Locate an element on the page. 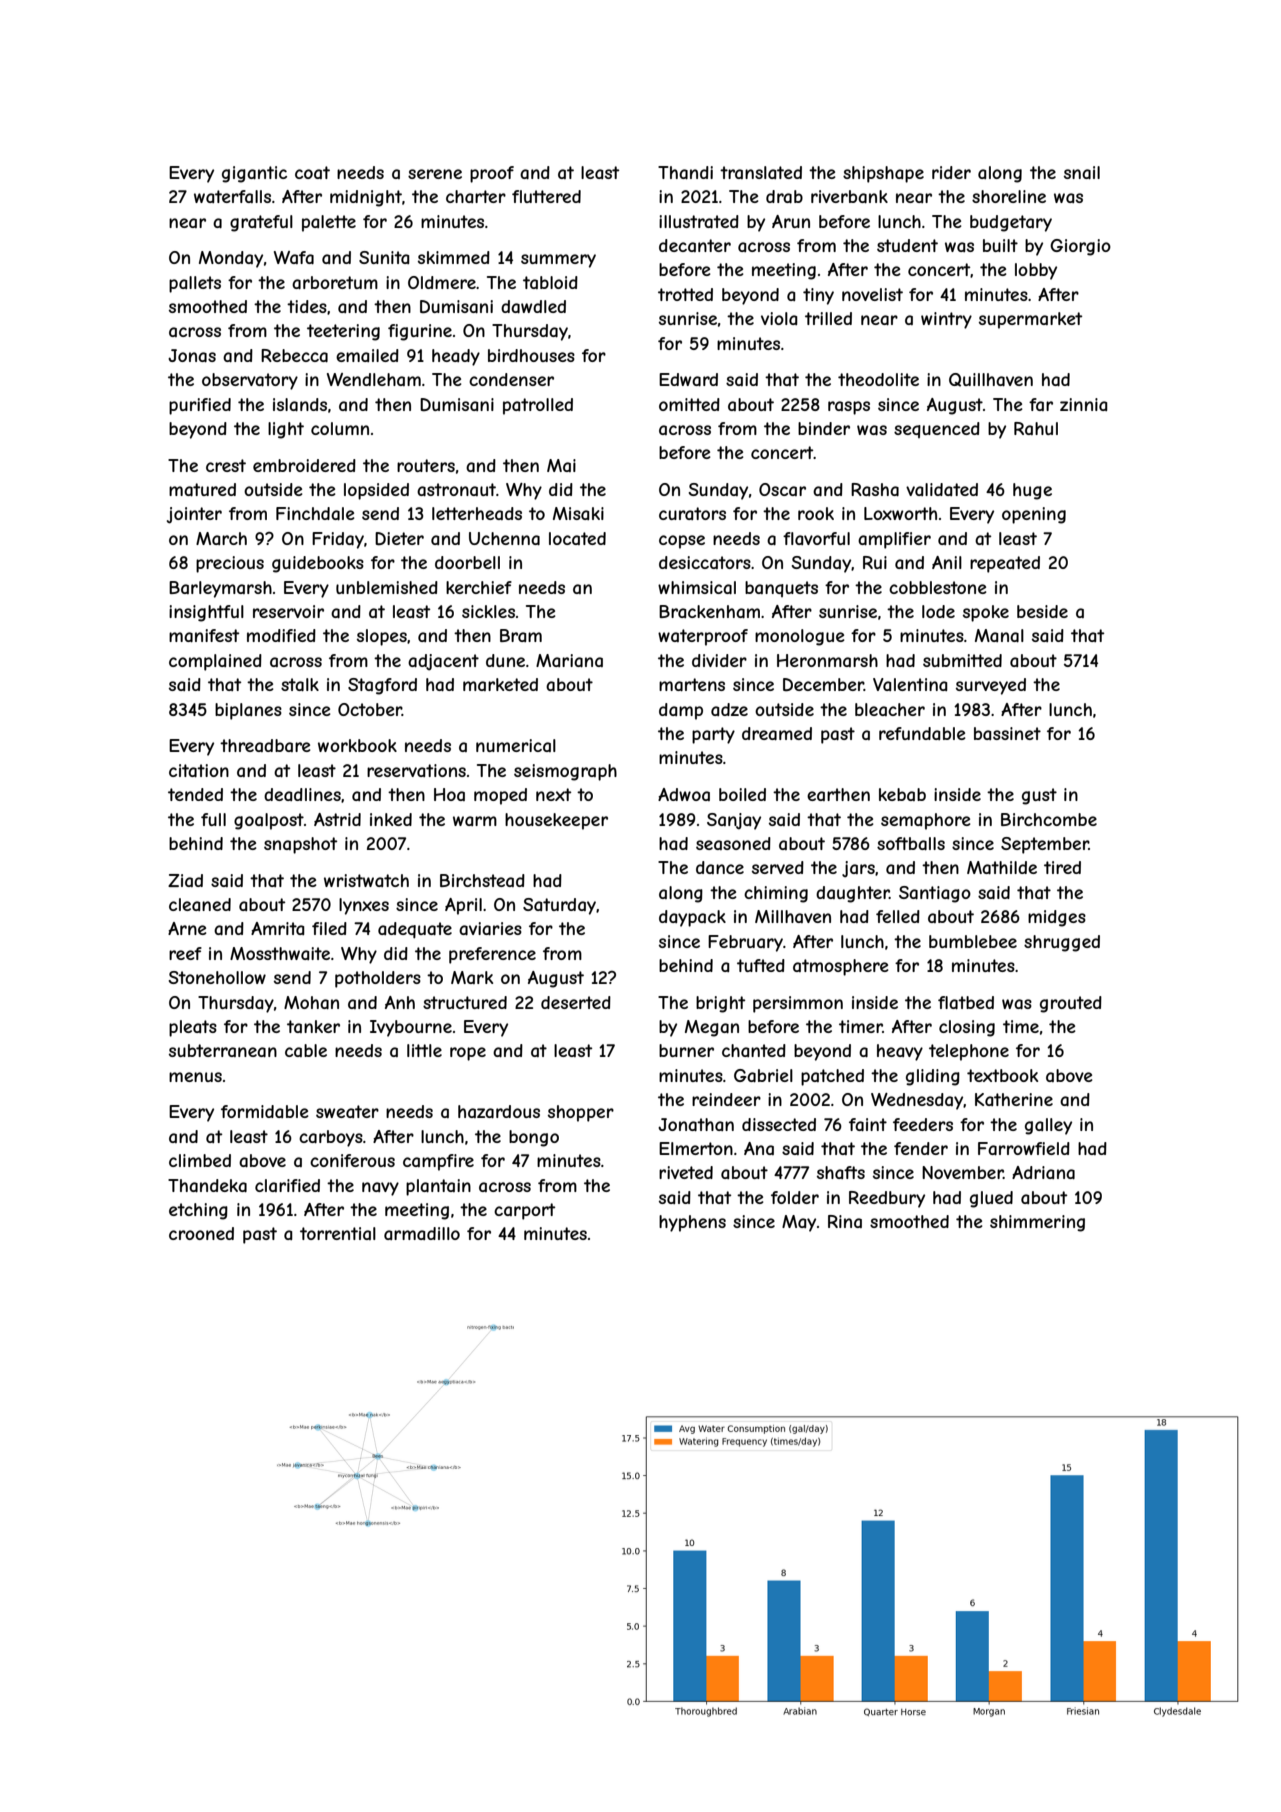 This image has width=1281, height=1812. refundable is located at coordinates (922, 733).
